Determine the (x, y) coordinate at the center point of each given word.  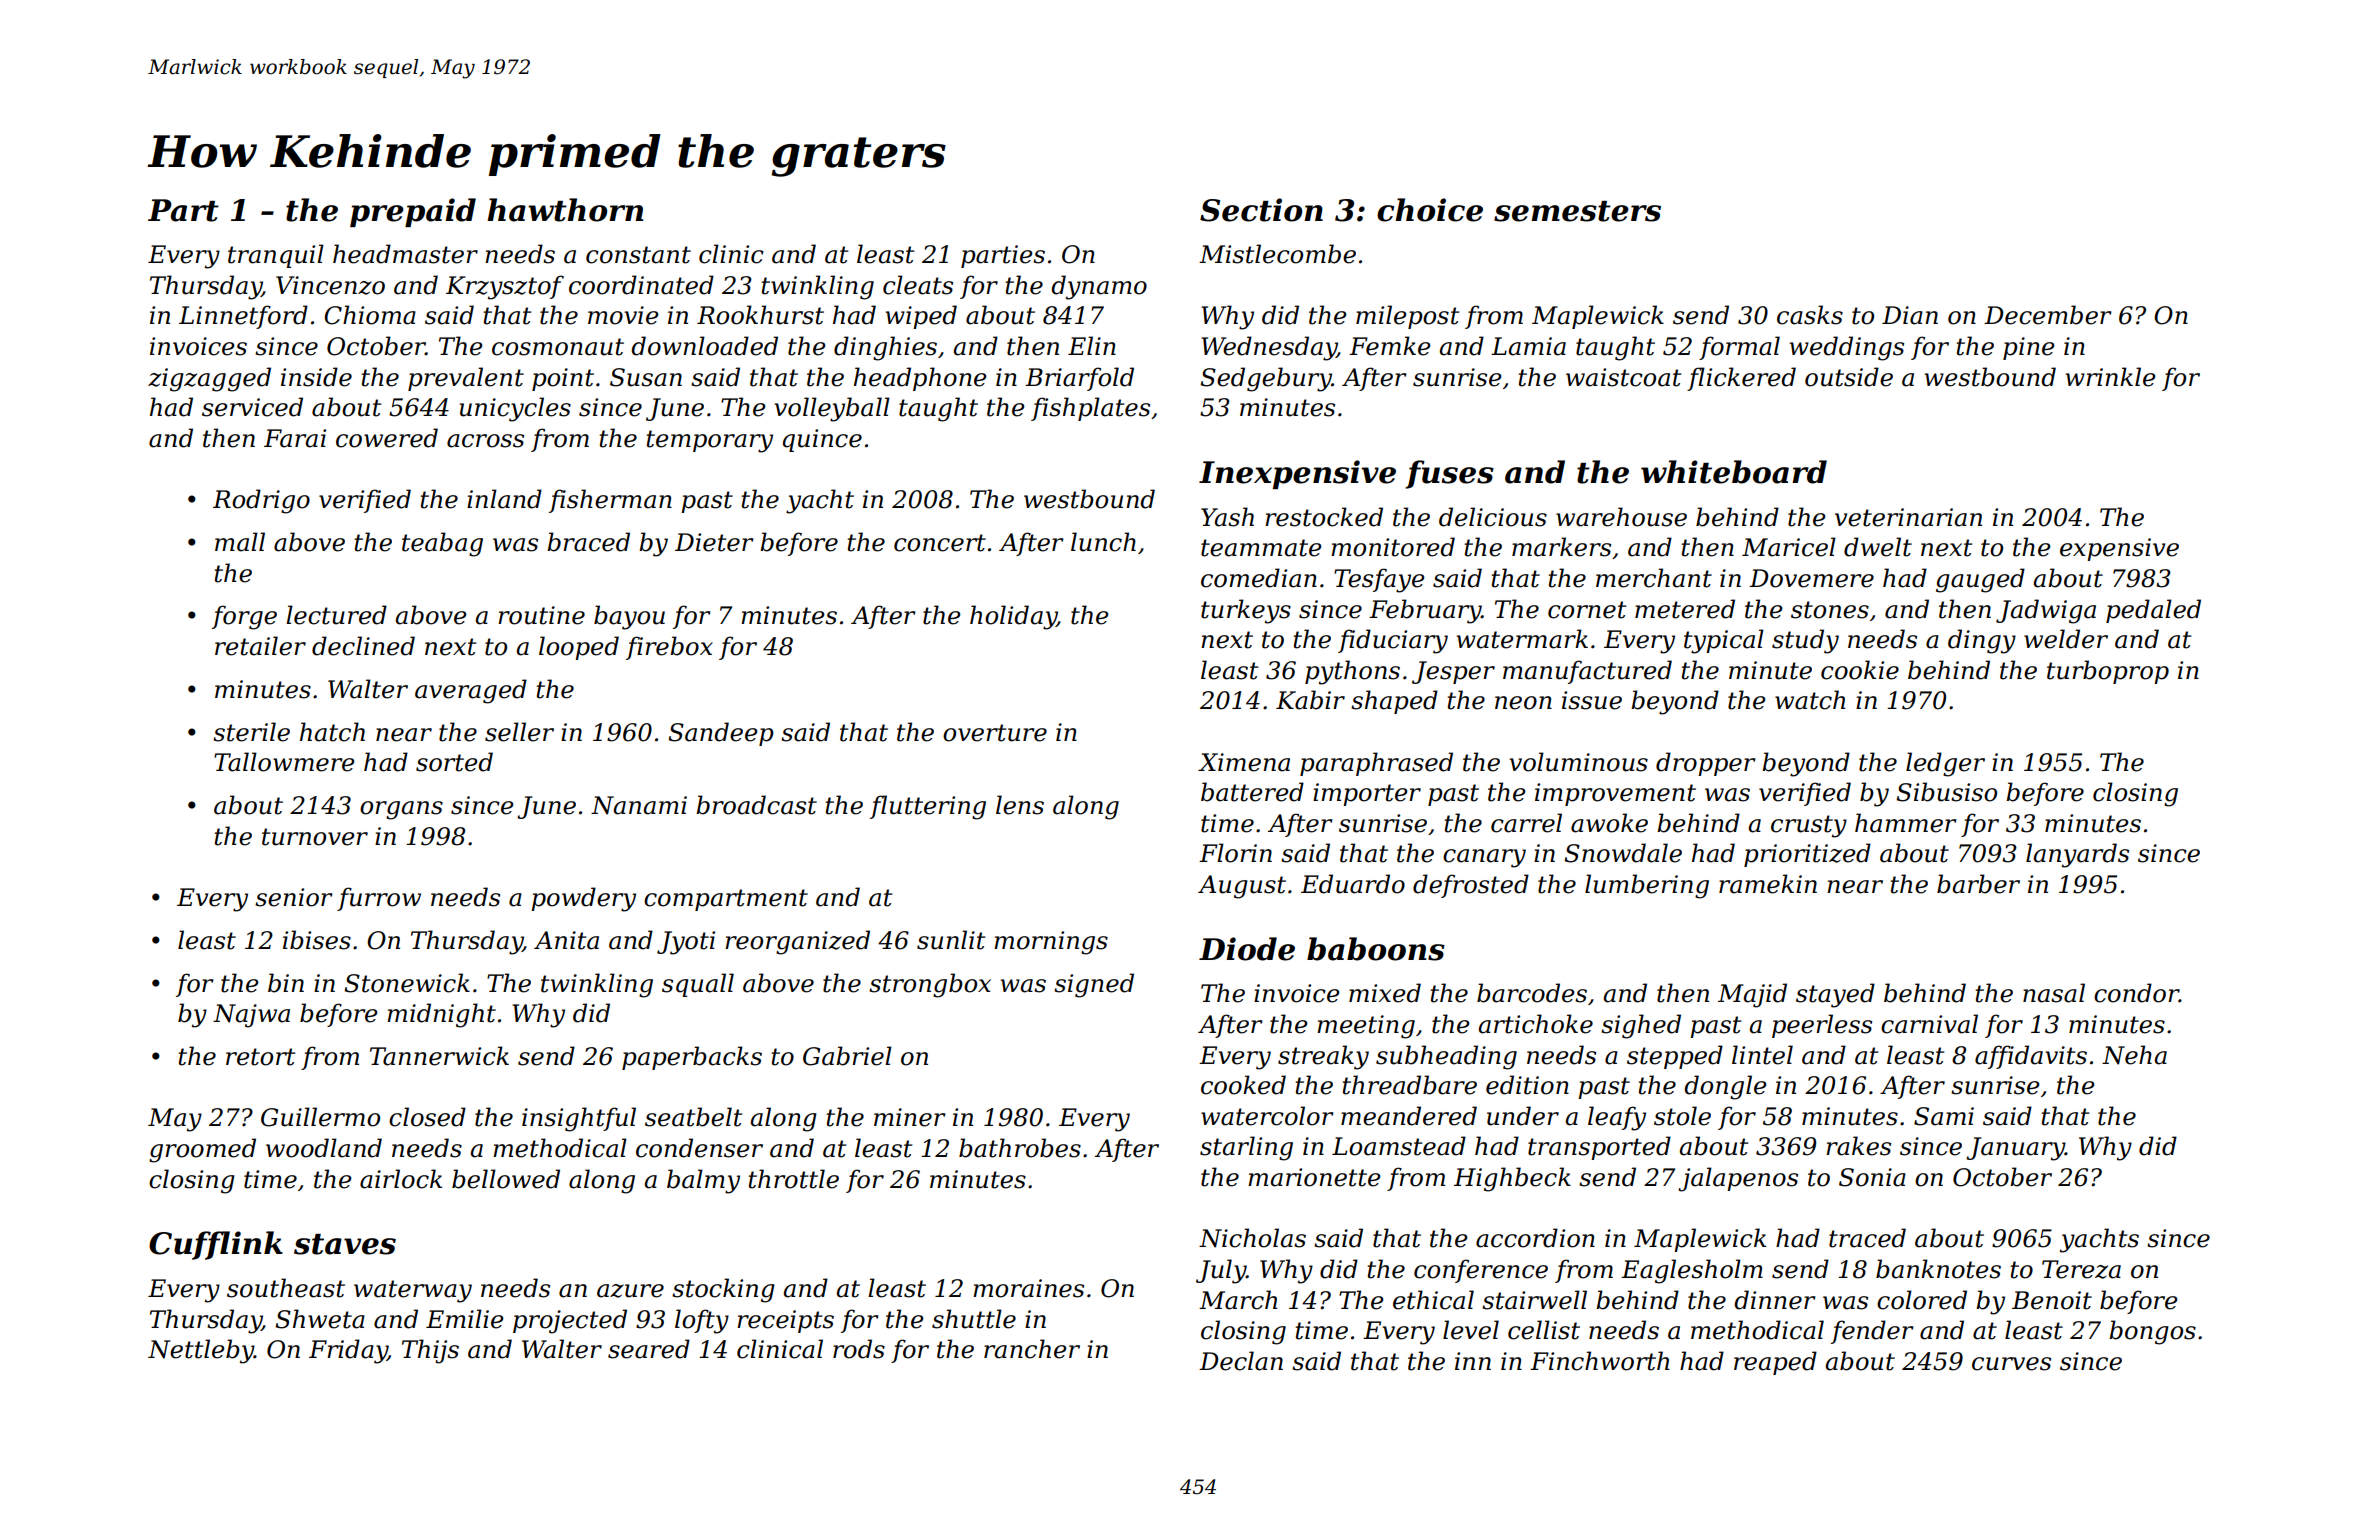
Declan (1241, 1361)
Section (1261, 210)
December (2048, 315)
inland (504, 499)
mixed (1385, 993)
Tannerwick (439, 1056)
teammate (1261, 548)
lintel (1762, 1055)
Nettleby (201, 1351)
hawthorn (565, 210)
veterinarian (1908, 517)
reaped (1775, 1363)
